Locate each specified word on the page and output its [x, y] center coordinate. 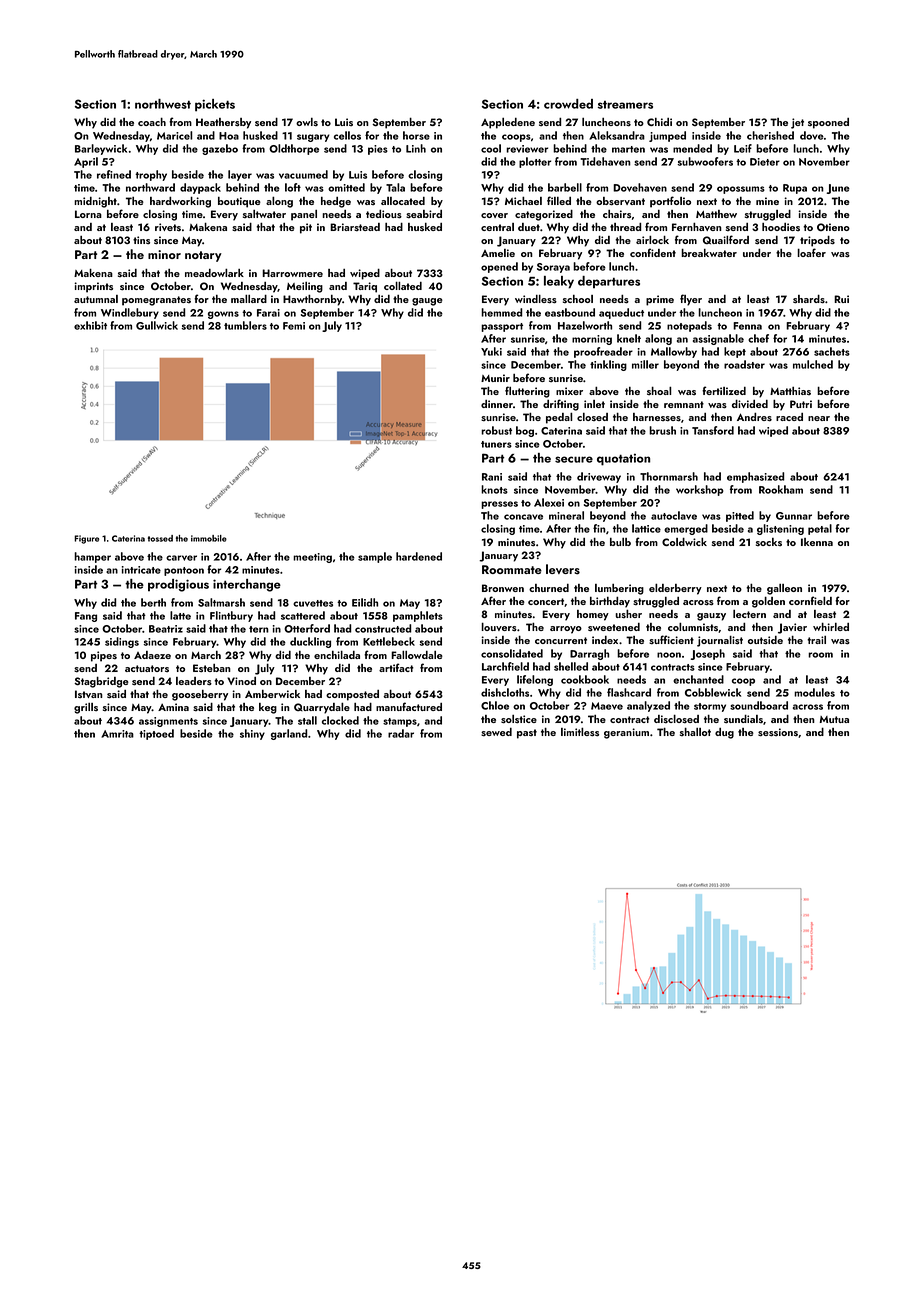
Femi [294, 326]
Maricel [175, 135]
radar [401, 733]
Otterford [307, 628]
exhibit [90, 325]
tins [141, 240]
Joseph [707, 654]
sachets [832, 351]
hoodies [781, 227]
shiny [252, 734]
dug [724, 733]
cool [491, 148]
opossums [741, 190]
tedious [384, 214]
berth [153, 602]
